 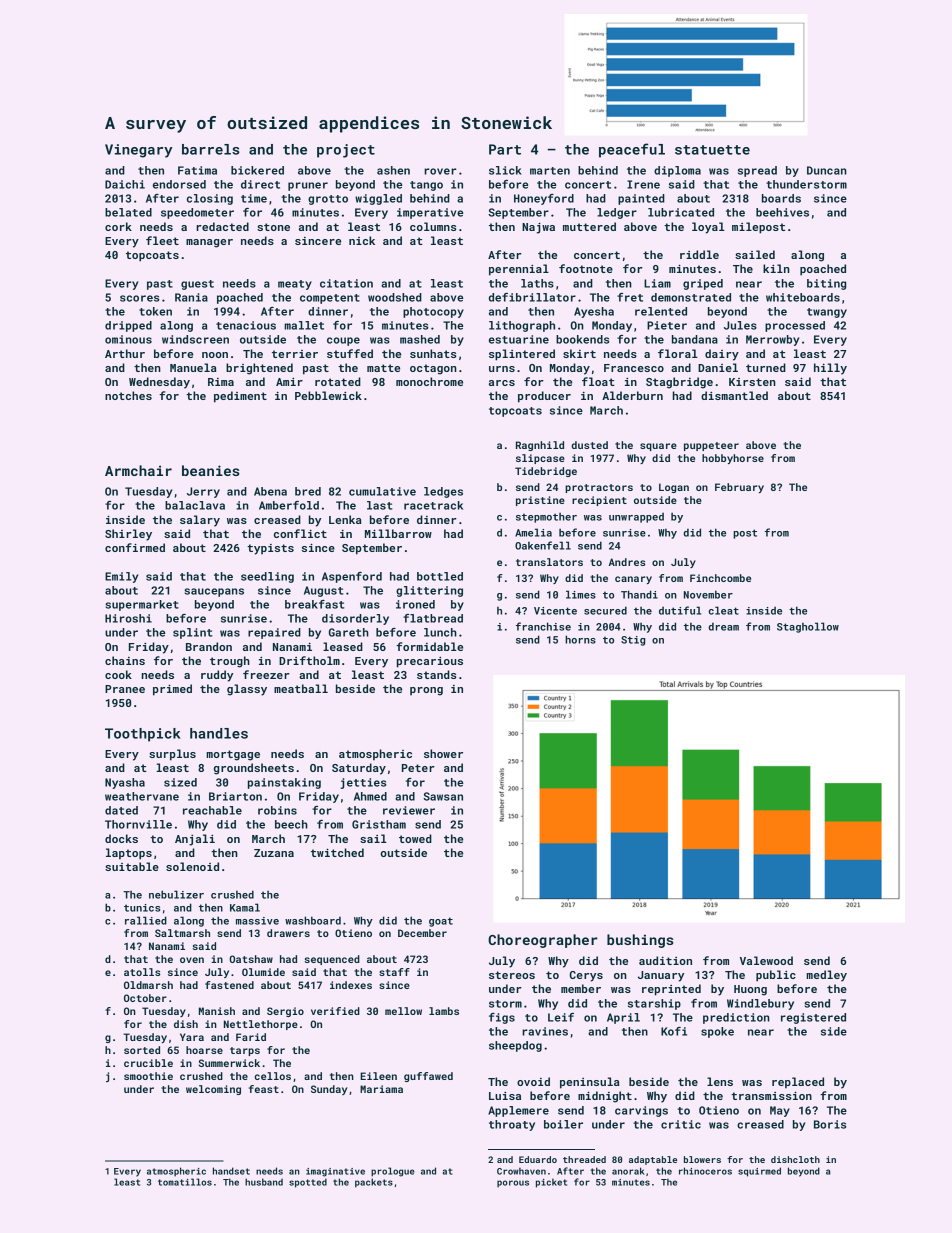 I want to click on spotted, so click(x=308, y=1183).
